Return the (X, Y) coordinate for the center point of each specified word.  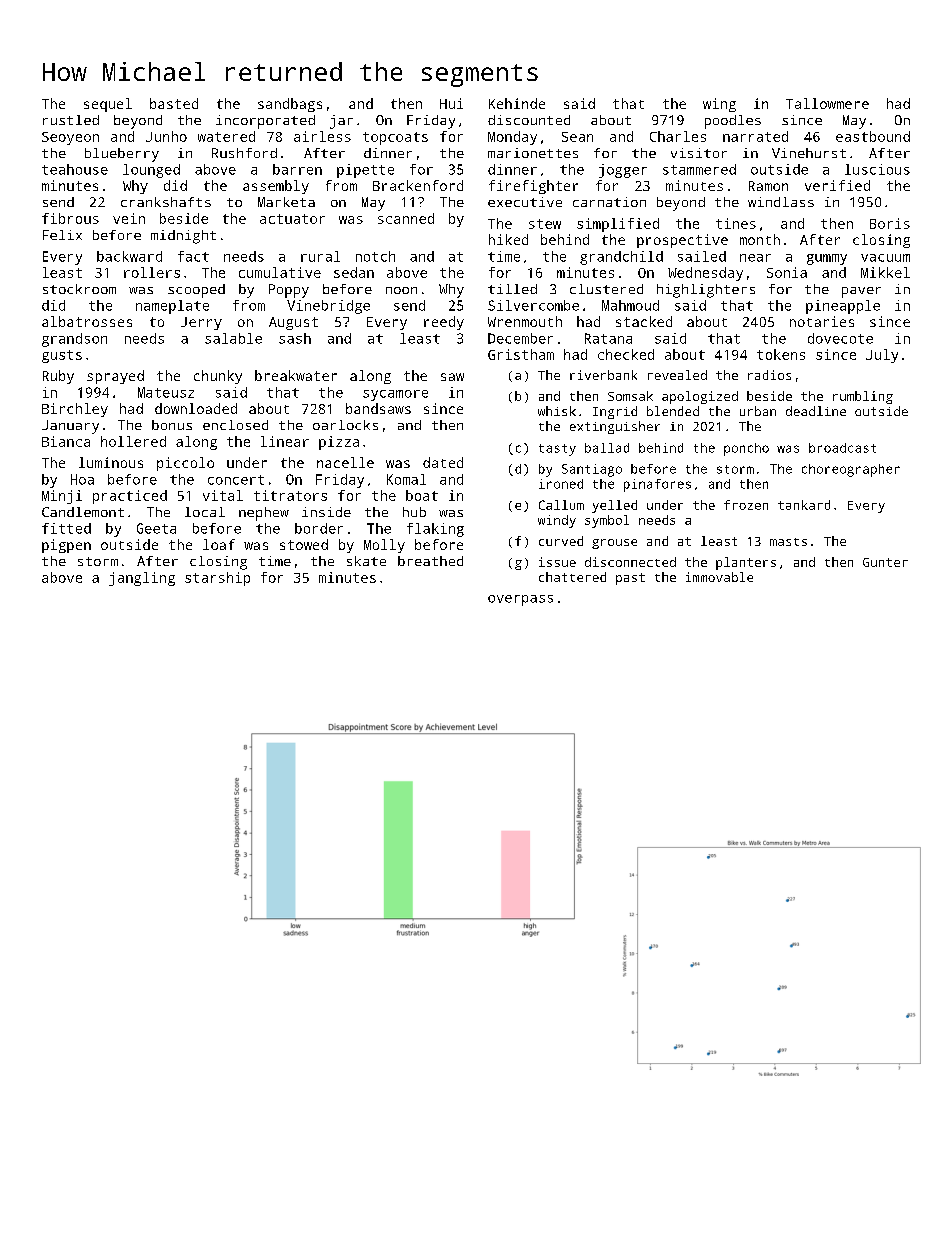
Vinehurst (809, 153)
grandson (74, 340)
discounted (529, 120)
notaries (822, 321)
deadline (816, 411)
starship (217, 579)
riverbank (603, 375)
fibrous (70, 218)
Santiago (592, 470)
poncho (746, 449)
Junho (166, 136)
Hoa (82, 479)
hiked (508, 239)
